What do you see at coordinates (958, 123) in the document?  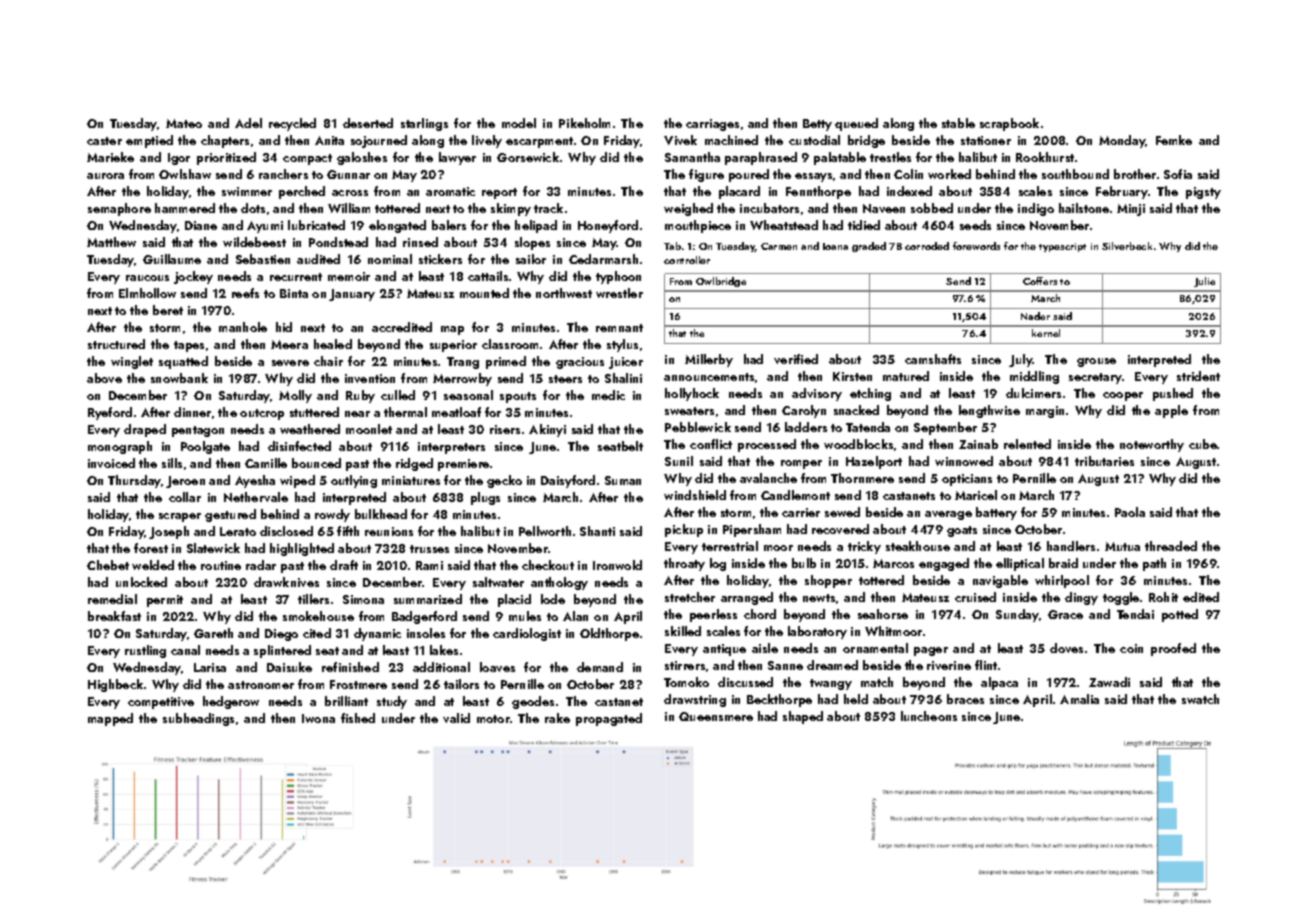 I see `stable` at bounding box center [958, 123].
